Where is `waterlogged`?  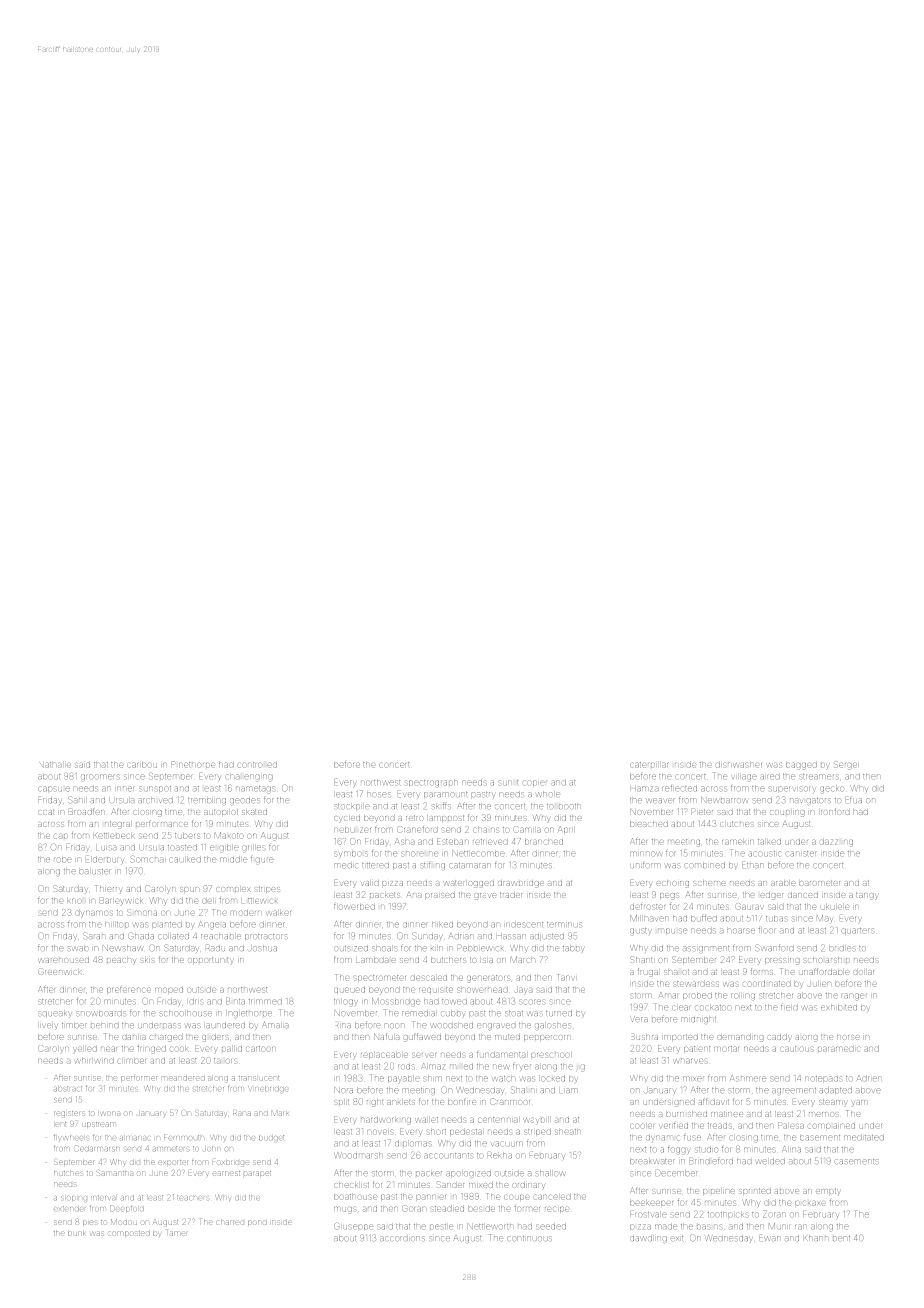 waterlogged is located at coordinates (469, 884).
